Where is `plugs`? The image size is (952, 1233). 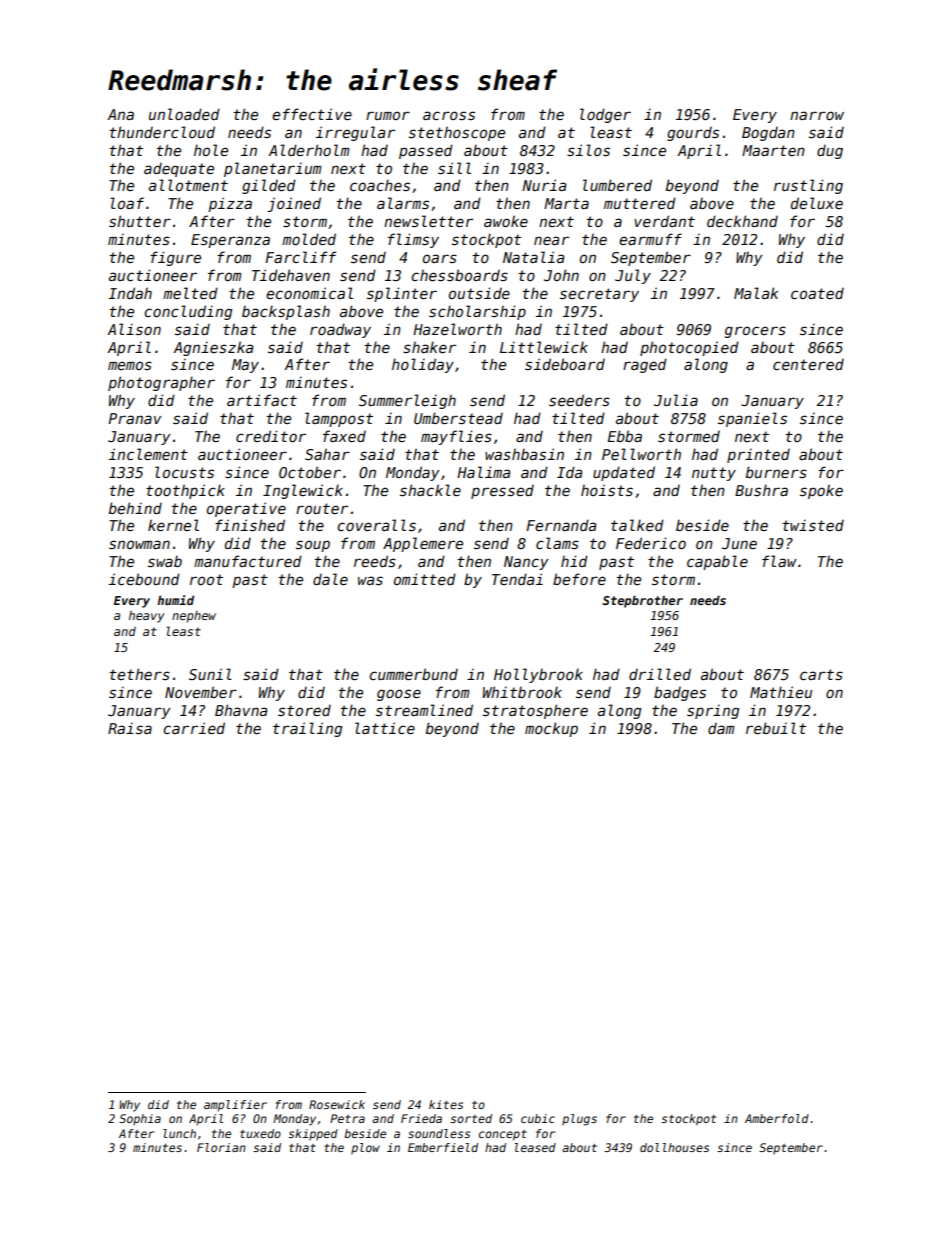 plugs is located at coordinates (579, 1120).
